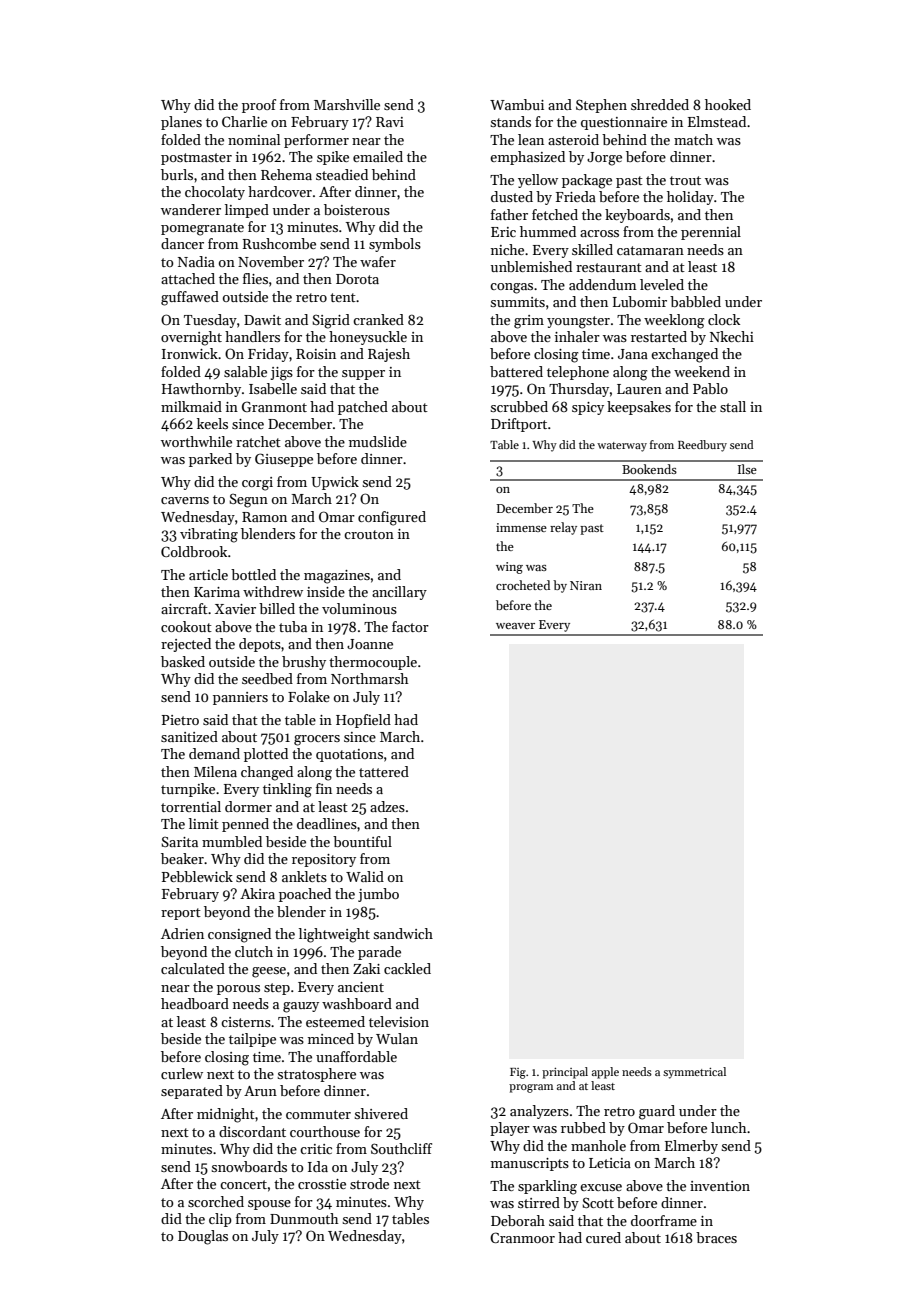  Describe the element at coordinates (252, 1131) in the page. I see `discordant` at that location.
